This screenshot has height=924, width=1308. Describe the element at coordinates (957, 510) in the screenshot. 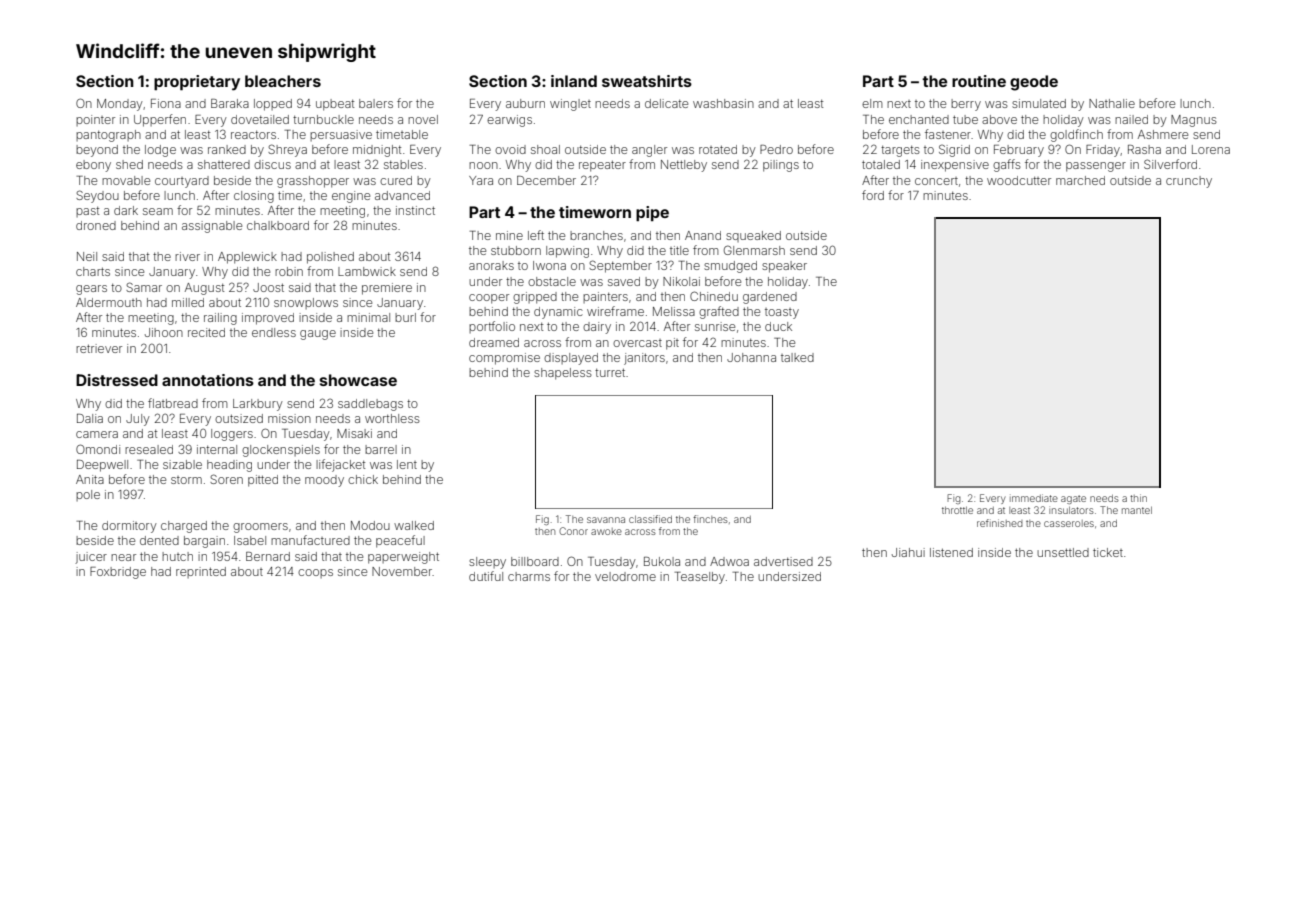

I see `throttle` at that location.
